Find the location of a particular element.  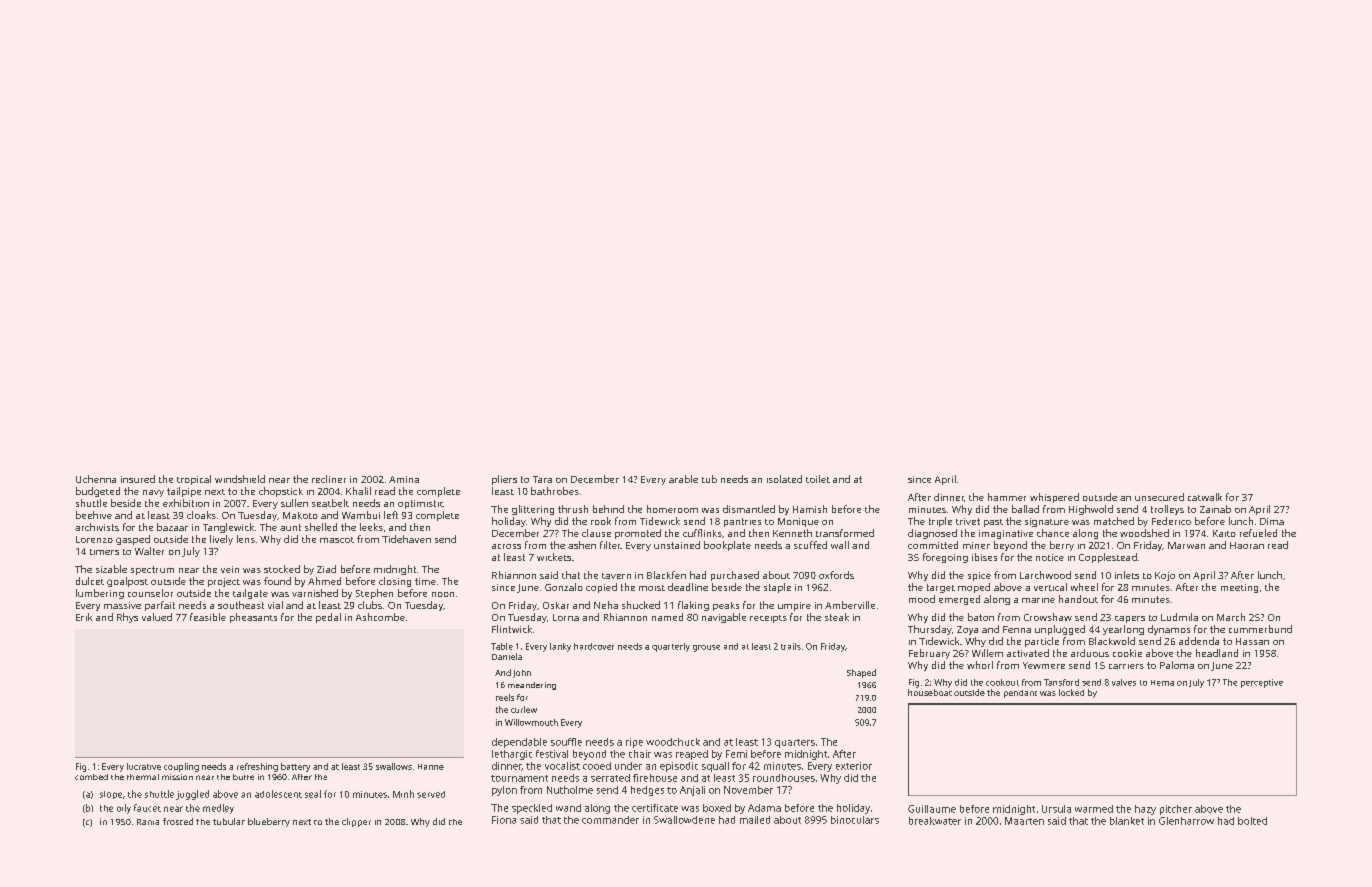

insured is located at coordinates (138, 479).
